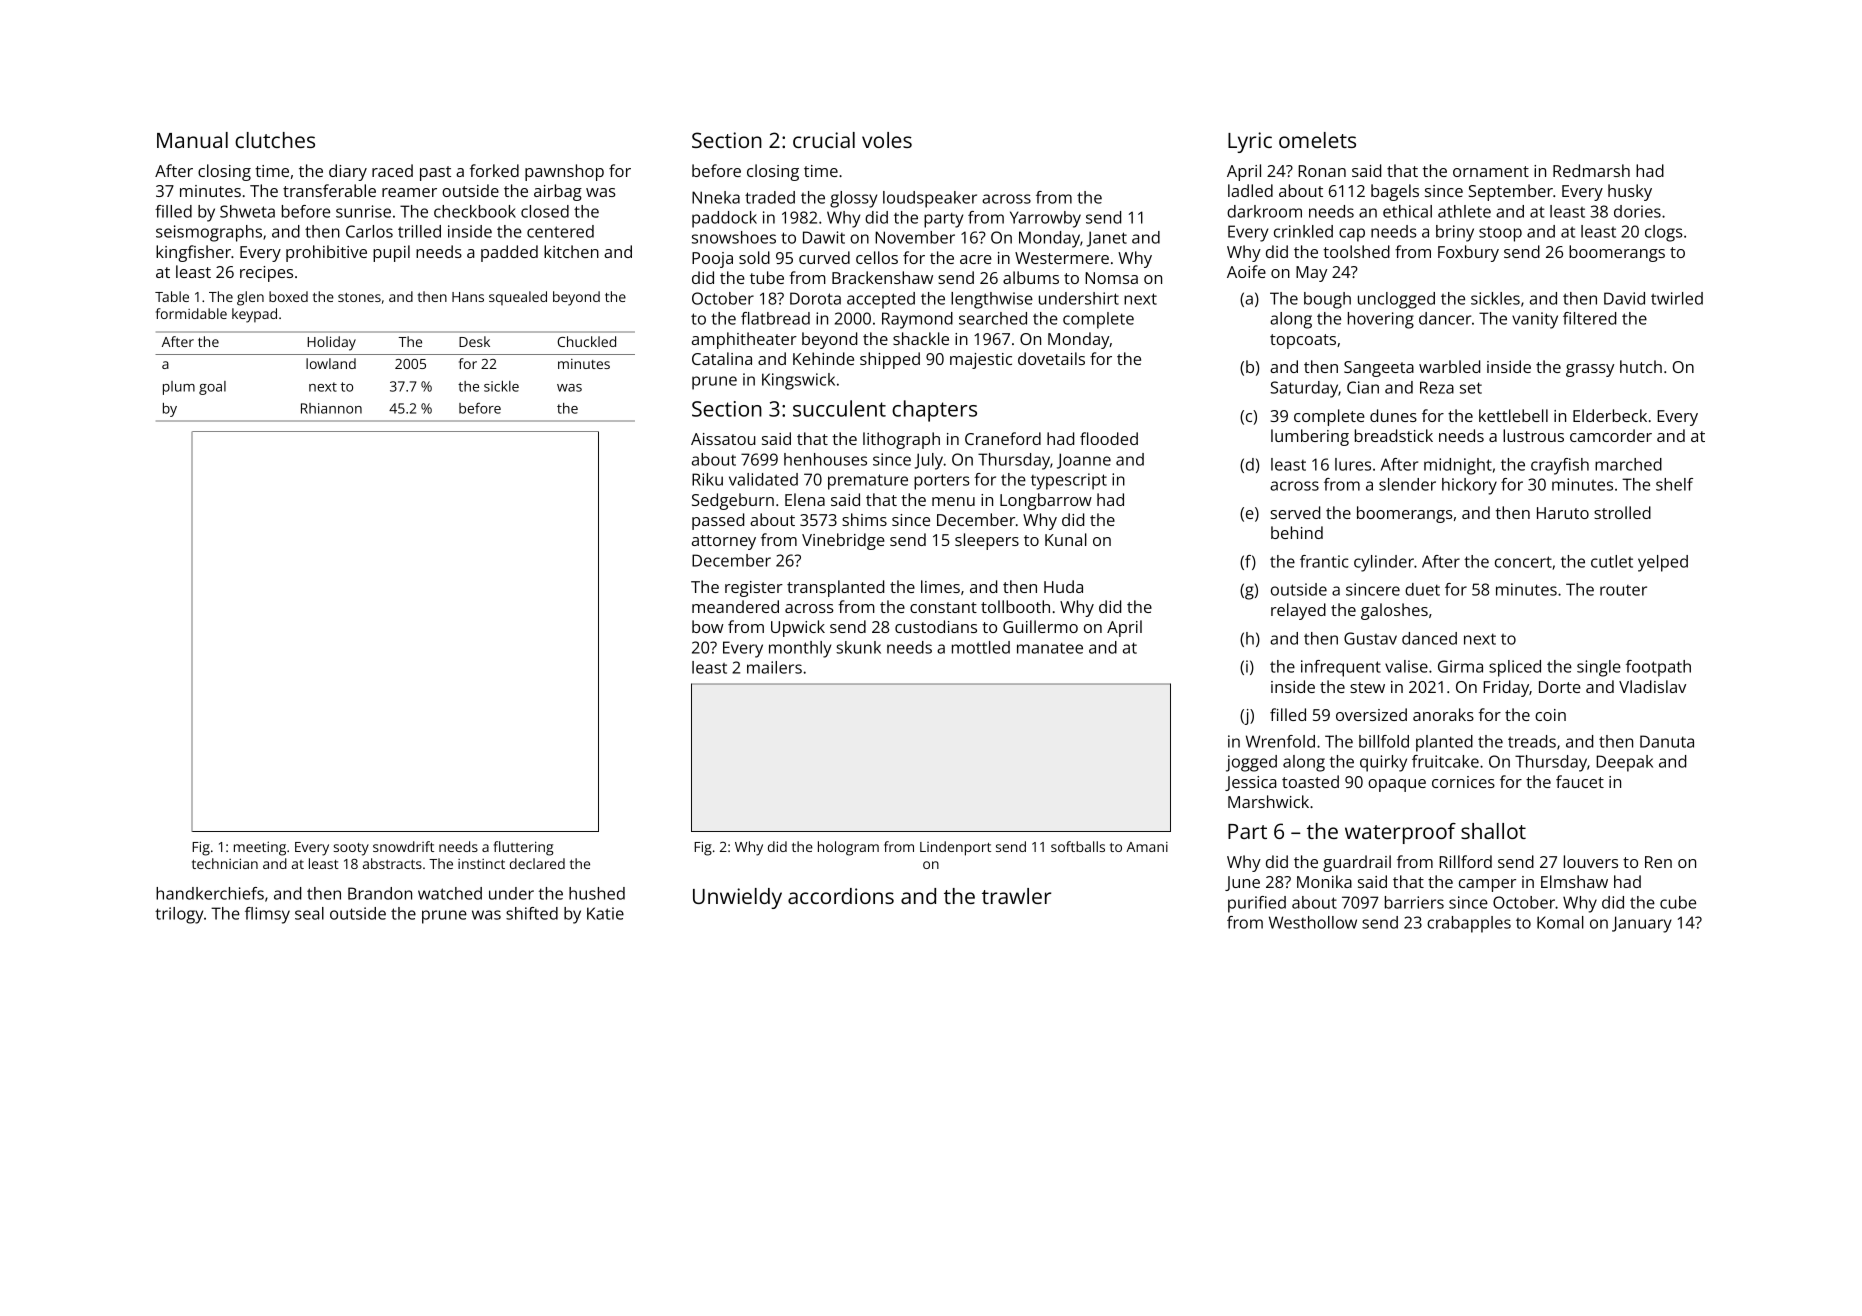 Image resolution: width=1862 pixels, height=1316 pixels. What do you see at coordinates (275, 140) in the image?
I see `clutches` at bounding box center [275, 140].
